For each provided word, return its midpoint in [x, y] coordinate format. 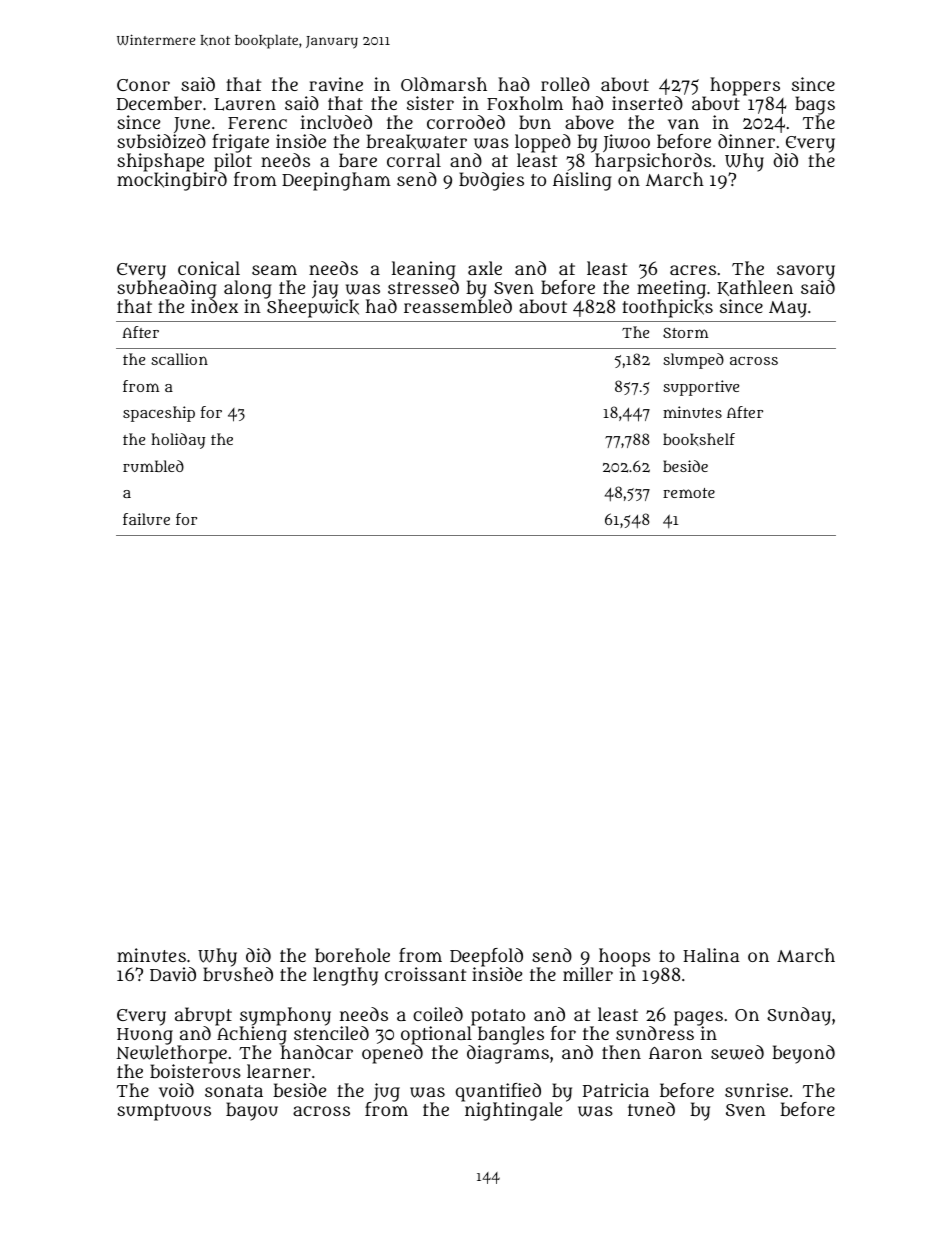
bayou [252, 1111]
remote [689, 493]
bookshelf [699, 439]
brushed [238, 974]
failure [146, 519]
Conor [143, 85]
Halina [711, 955]
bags [815, 106]
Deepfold [486, 957]
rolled [565, 84]
